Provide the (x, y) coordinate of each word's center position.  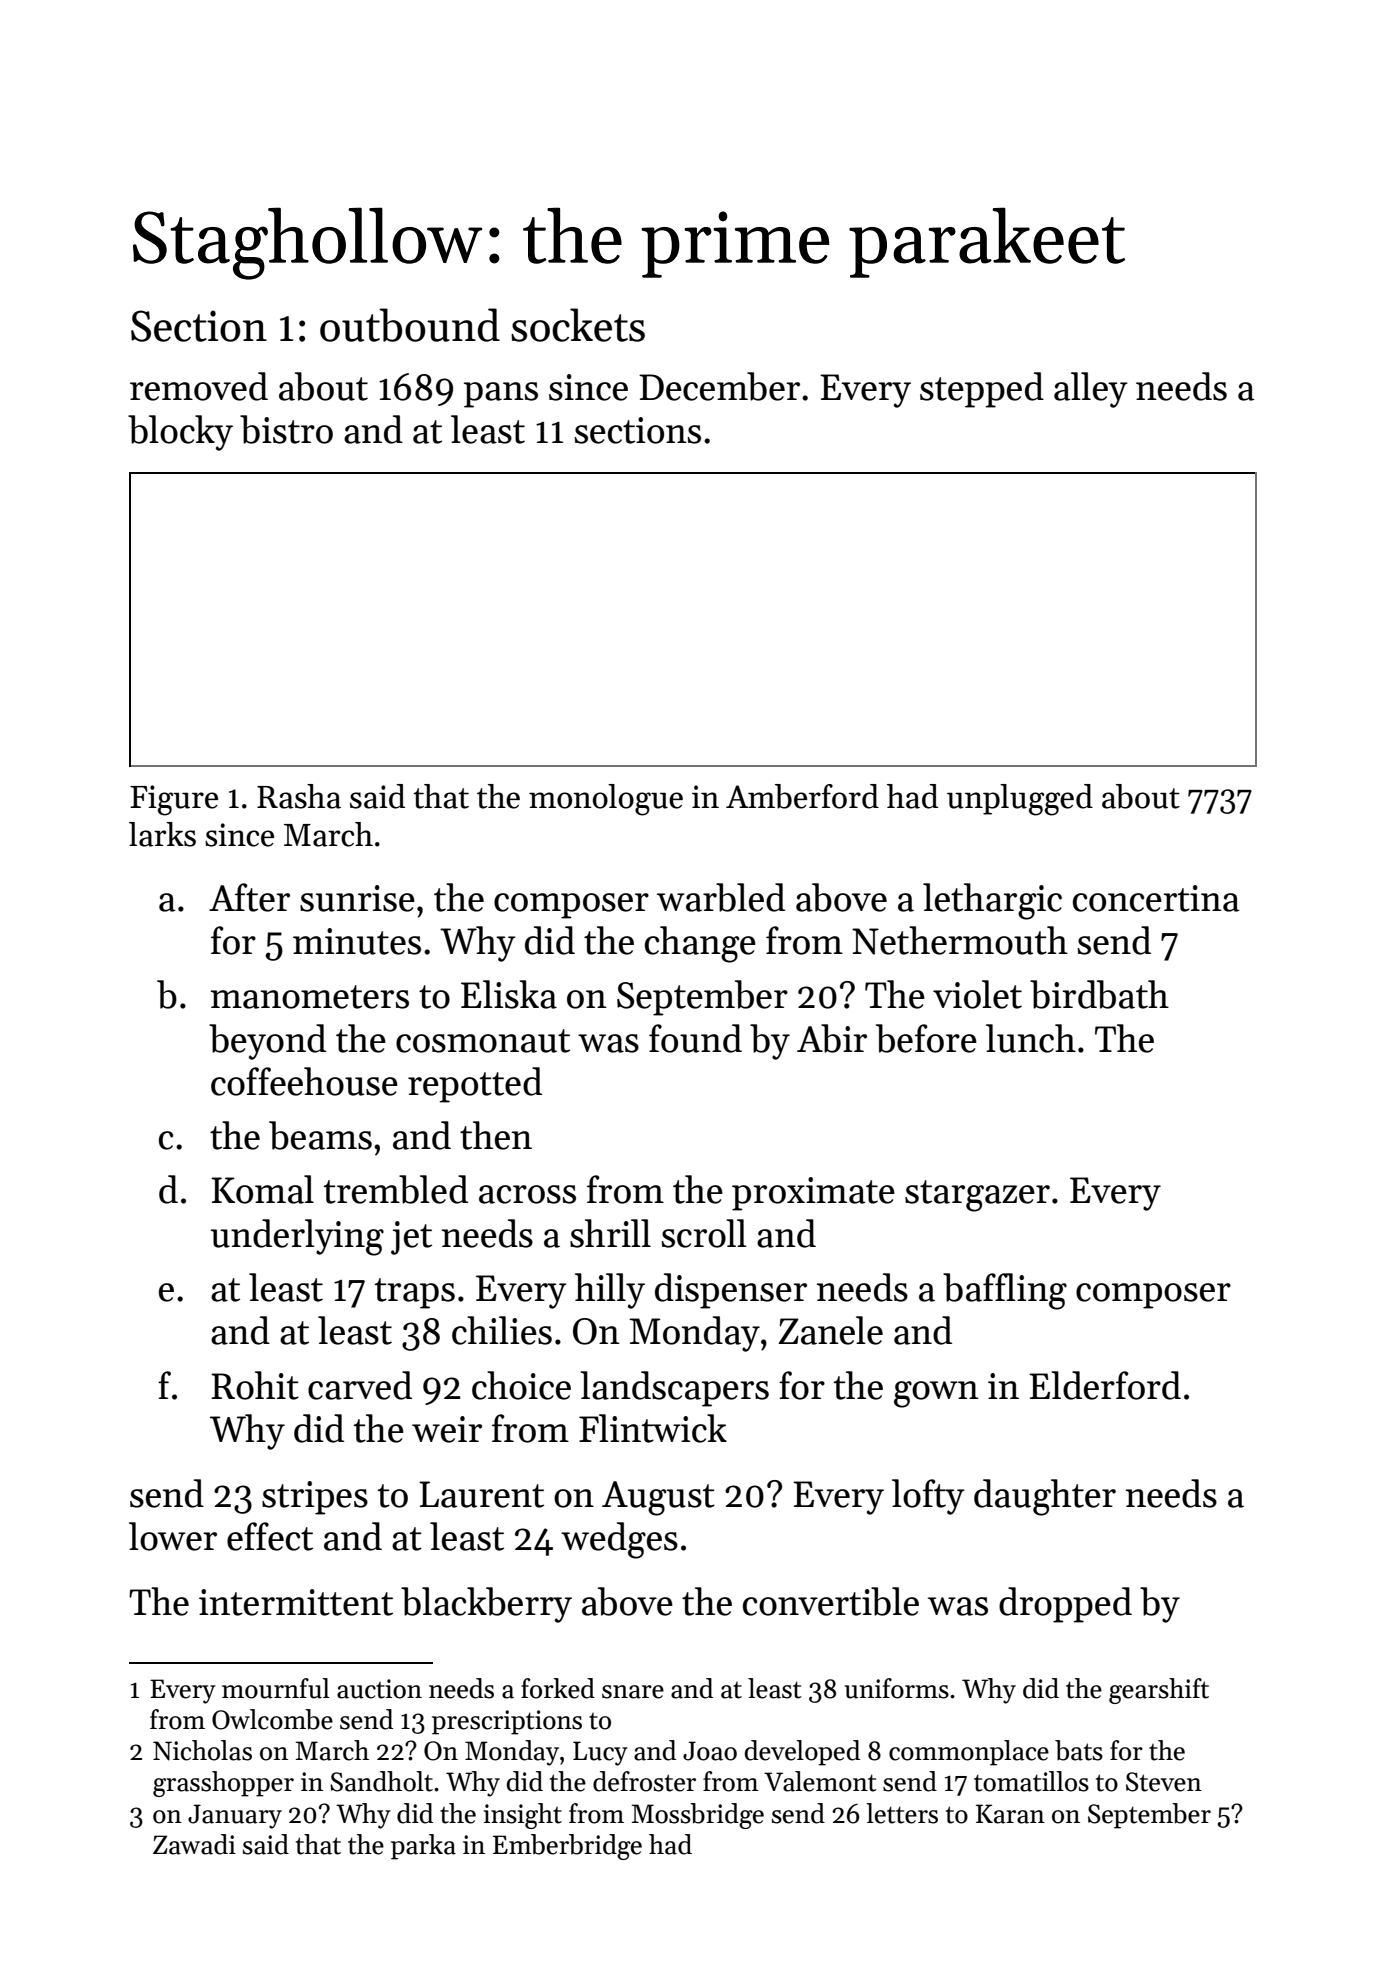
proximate (813, 1194)
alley (1091, 390)
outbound (410, 325)
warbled (721, 897)
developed (802, 1753)
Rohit (255, 1385)
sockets (578, 325)
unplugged (1020, 800)
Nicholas (202, 1750)
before (926, 1038)
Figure (174, 800)
